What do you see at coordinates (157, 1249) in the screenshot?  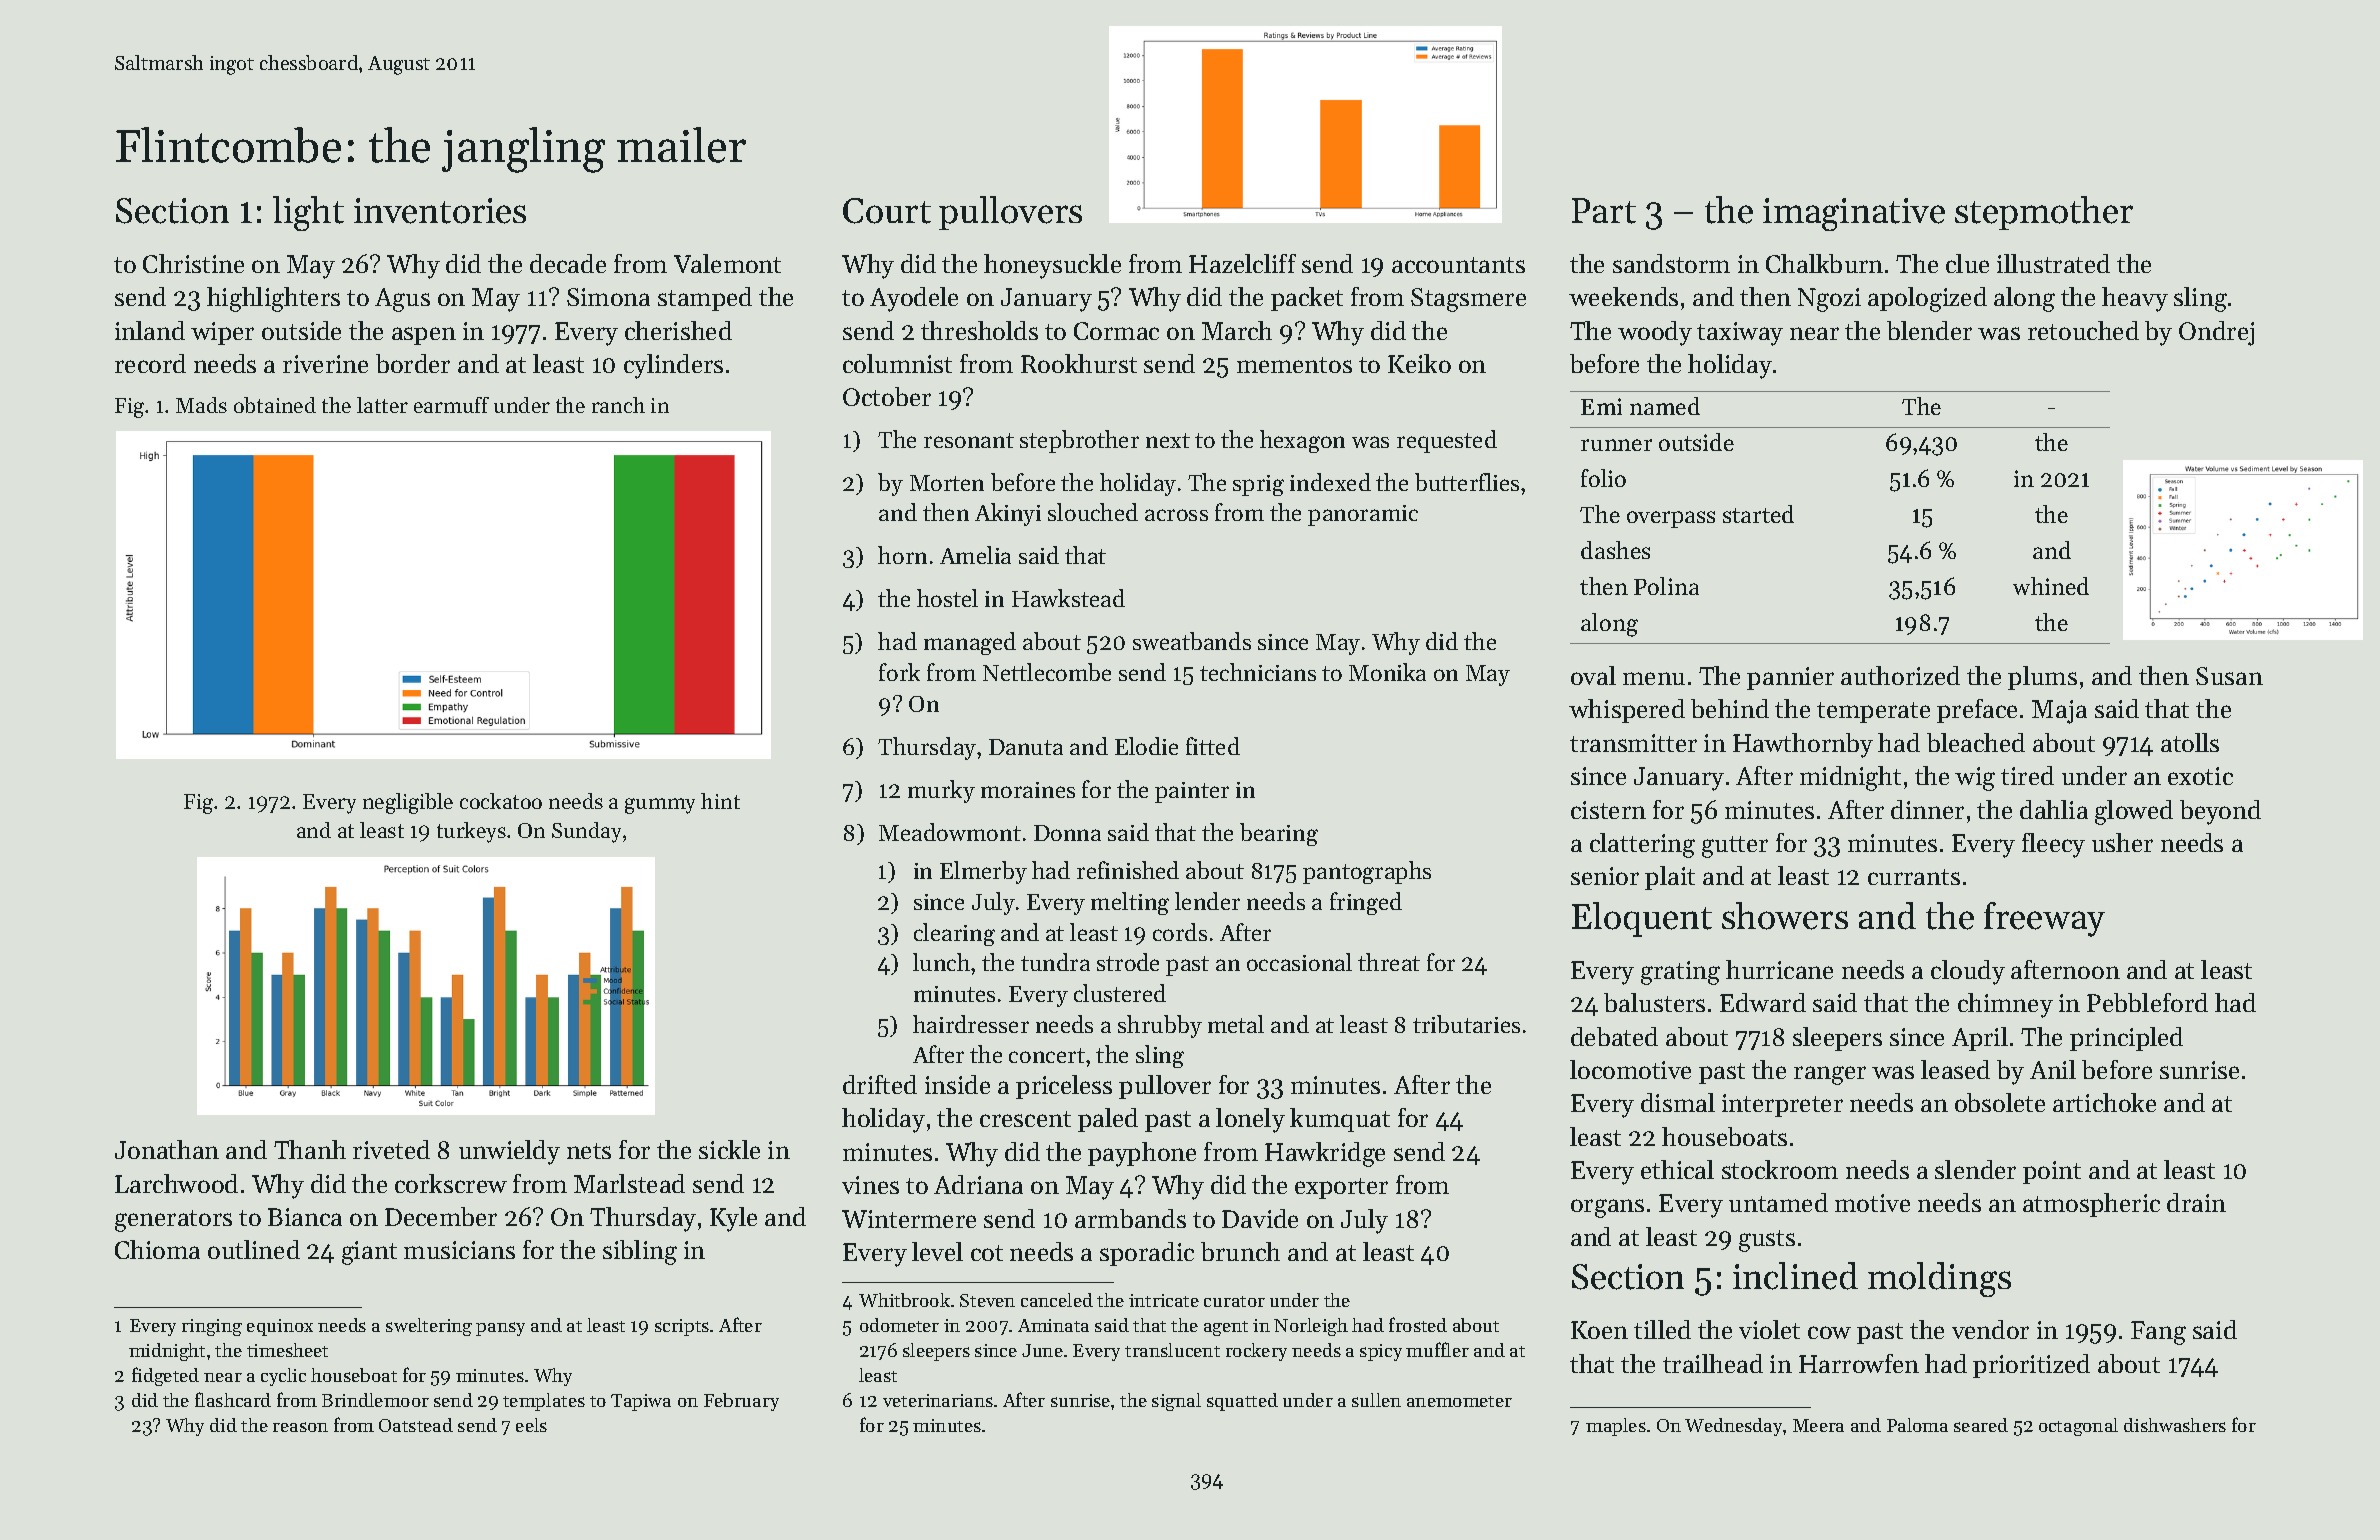 I see `Chioma` at bounding box center [157, 1249].
